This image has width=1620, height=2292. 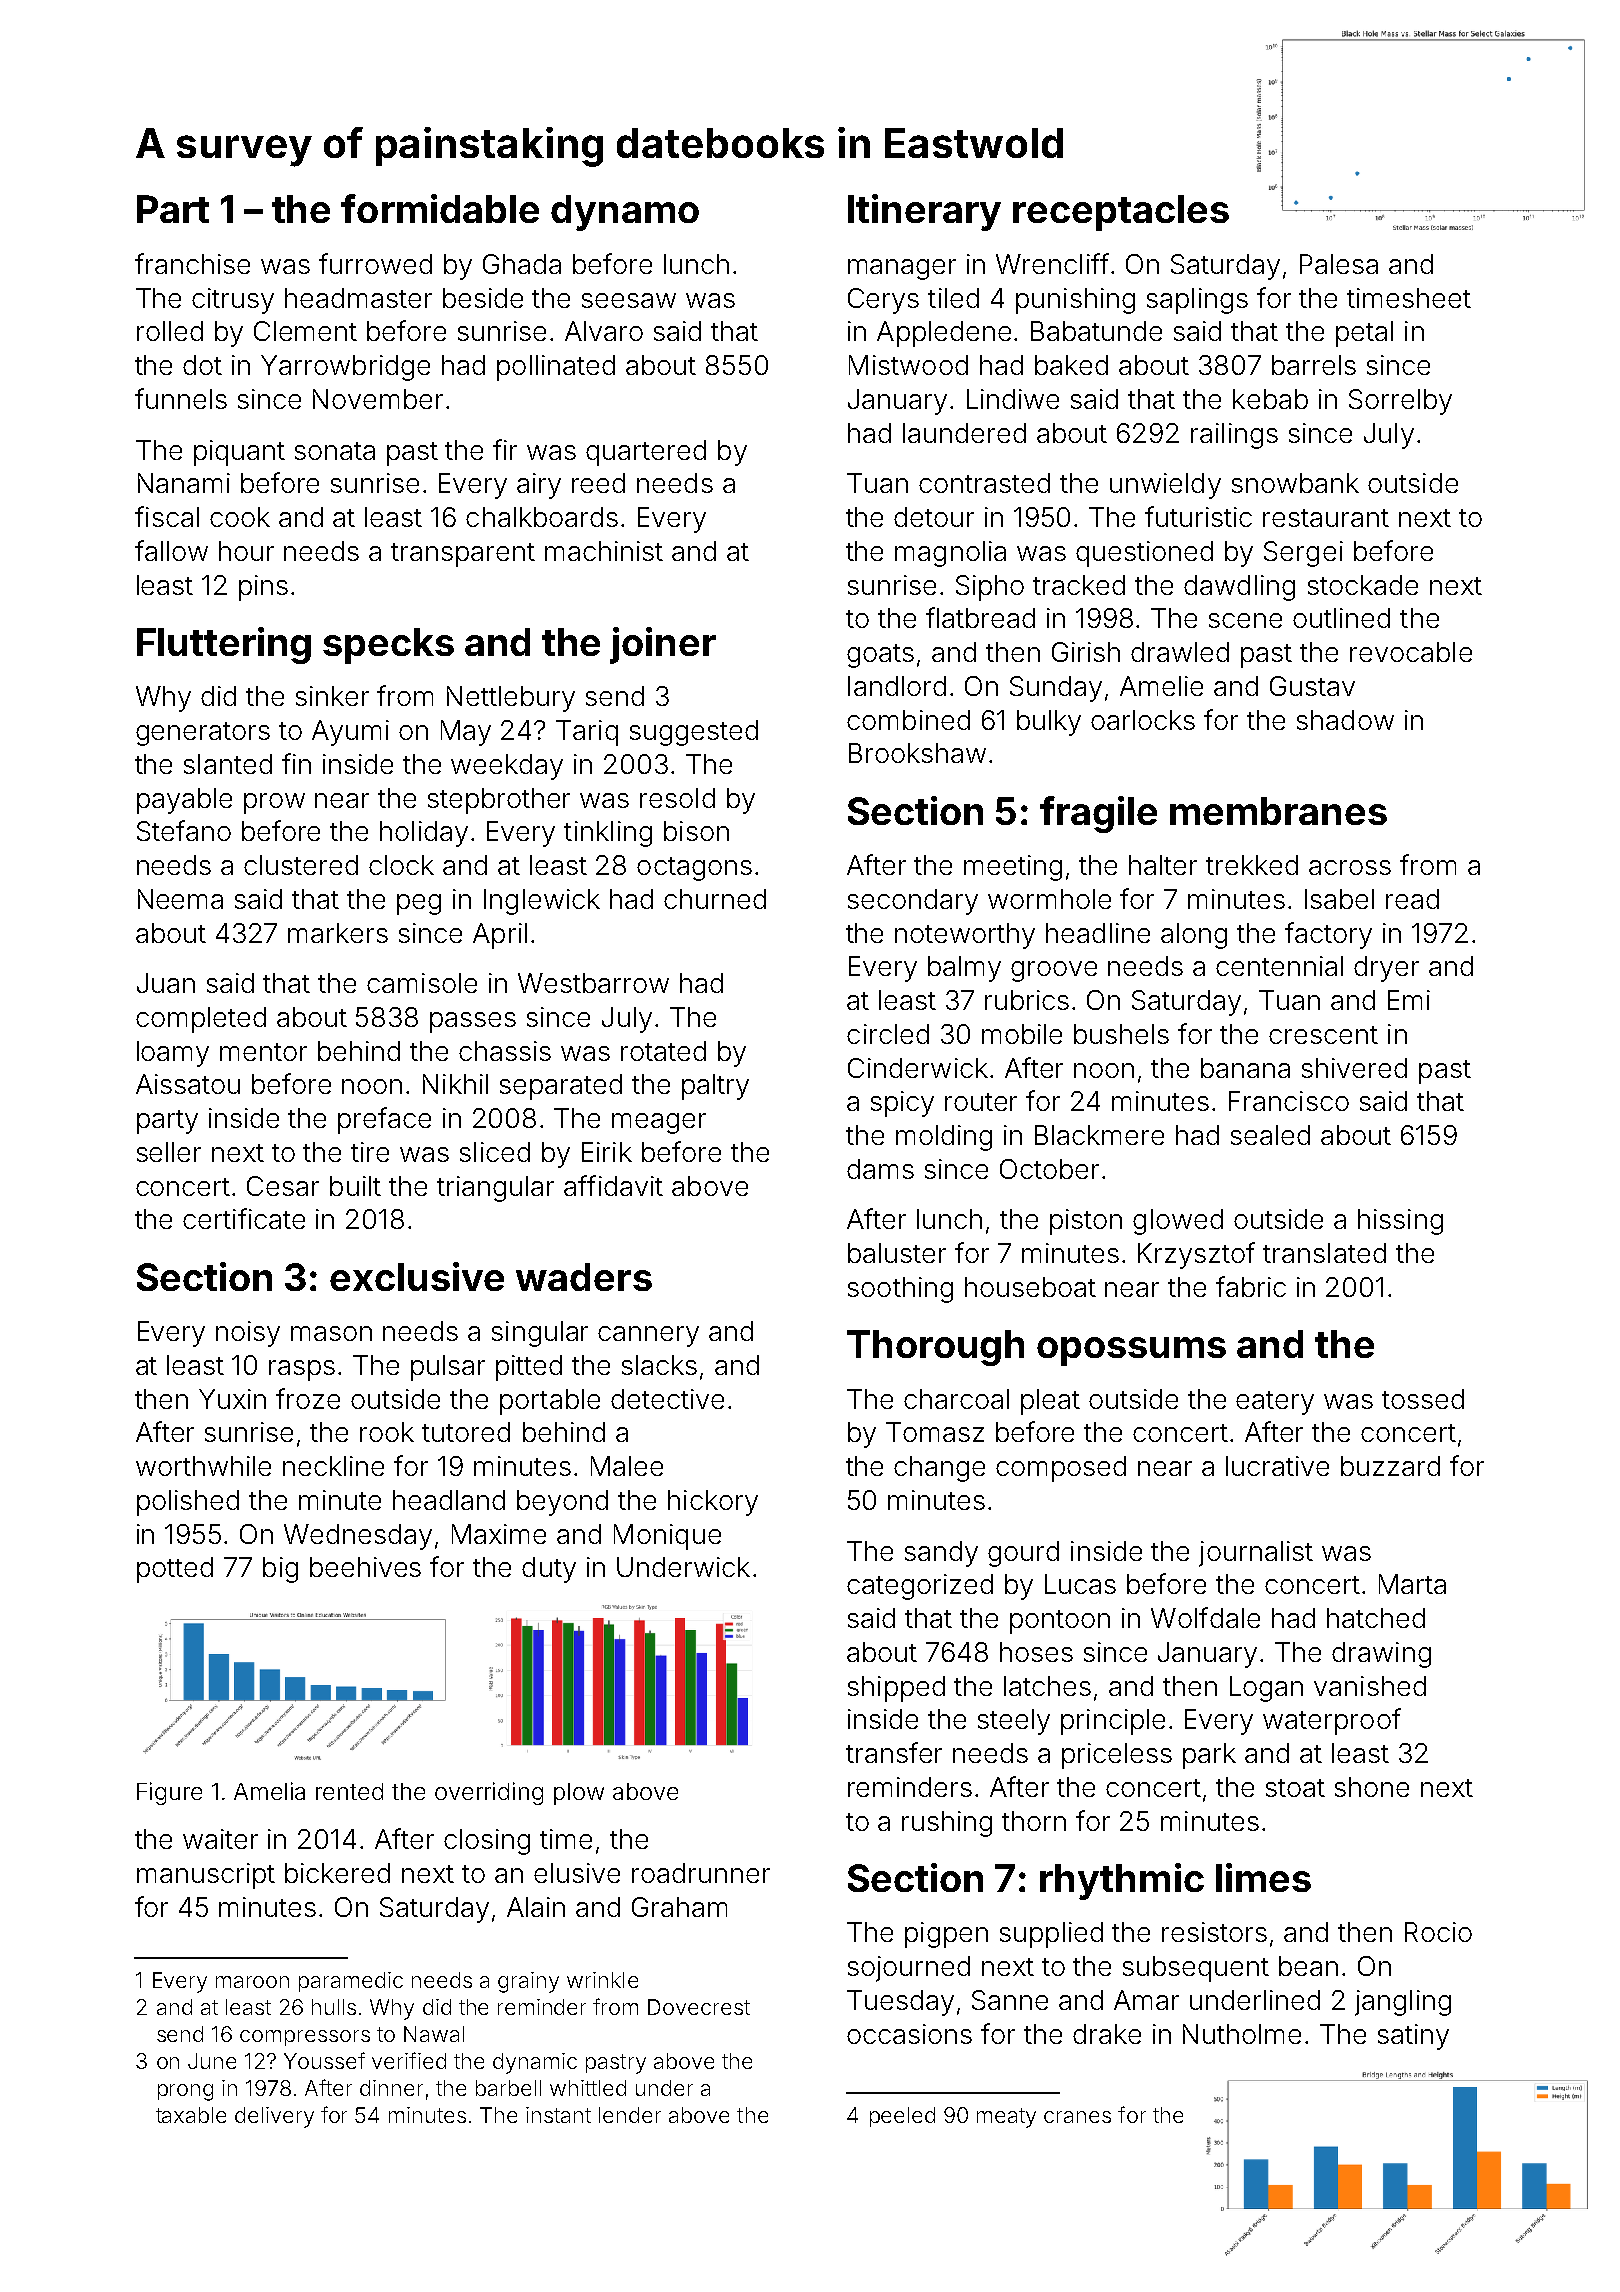 I want to click on potted, so click(x=175, y=1570).
